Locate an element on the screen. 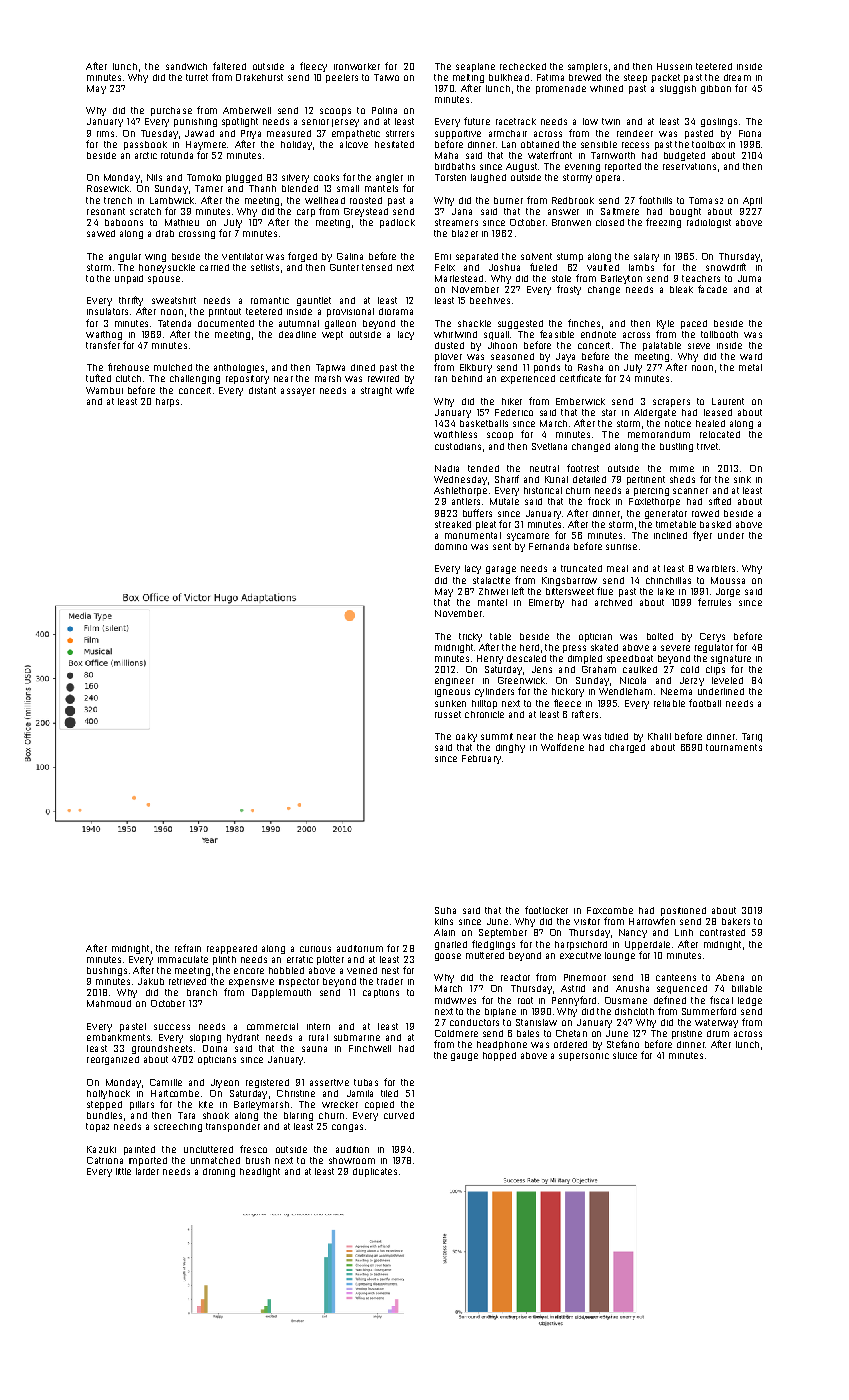 Image resolution: width=849 pixels, height=1400 pixels. vaulted is located at coordinates (603, 267).
